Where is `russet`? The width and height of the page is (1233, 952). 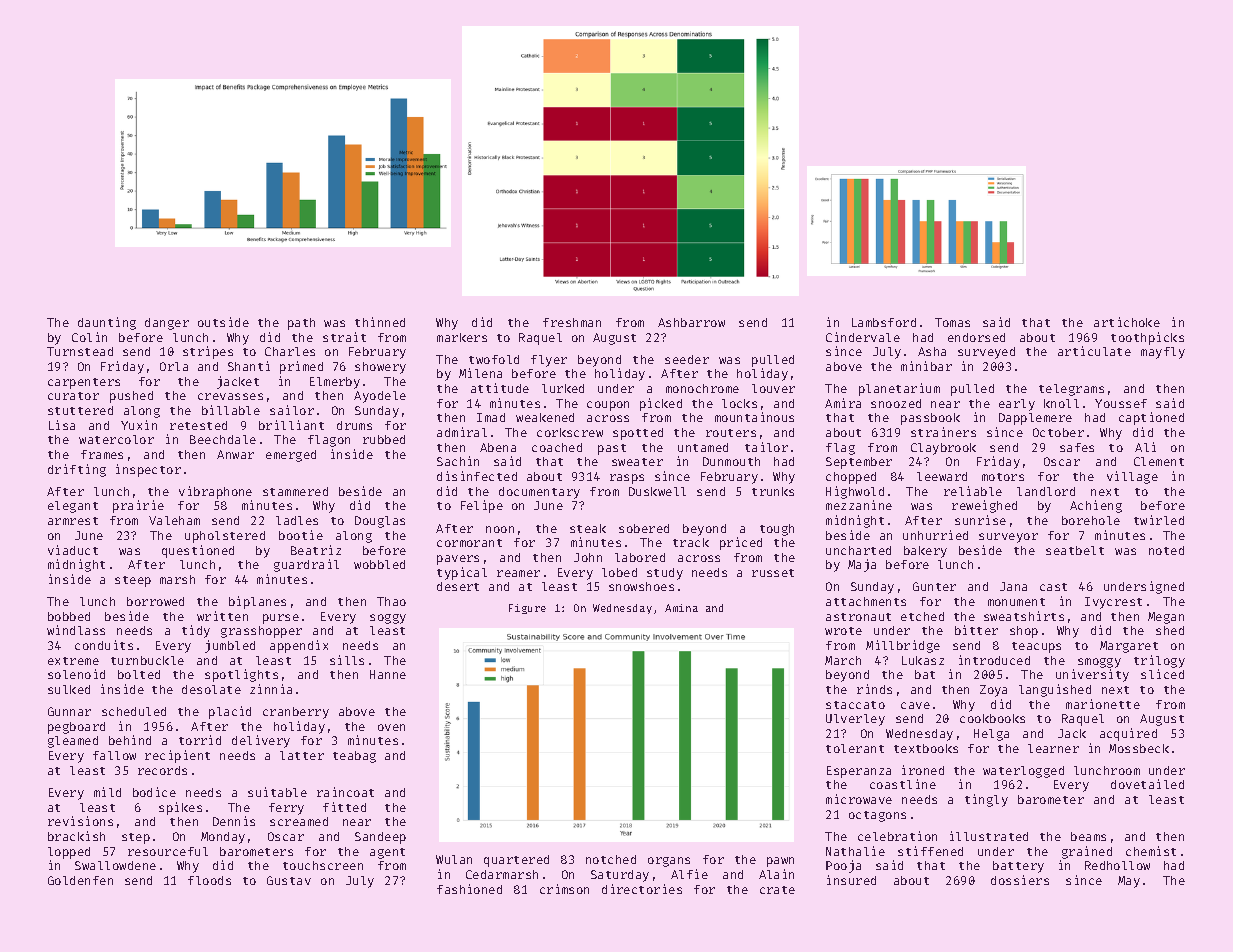 russet is located at coordinates (773, 573).
